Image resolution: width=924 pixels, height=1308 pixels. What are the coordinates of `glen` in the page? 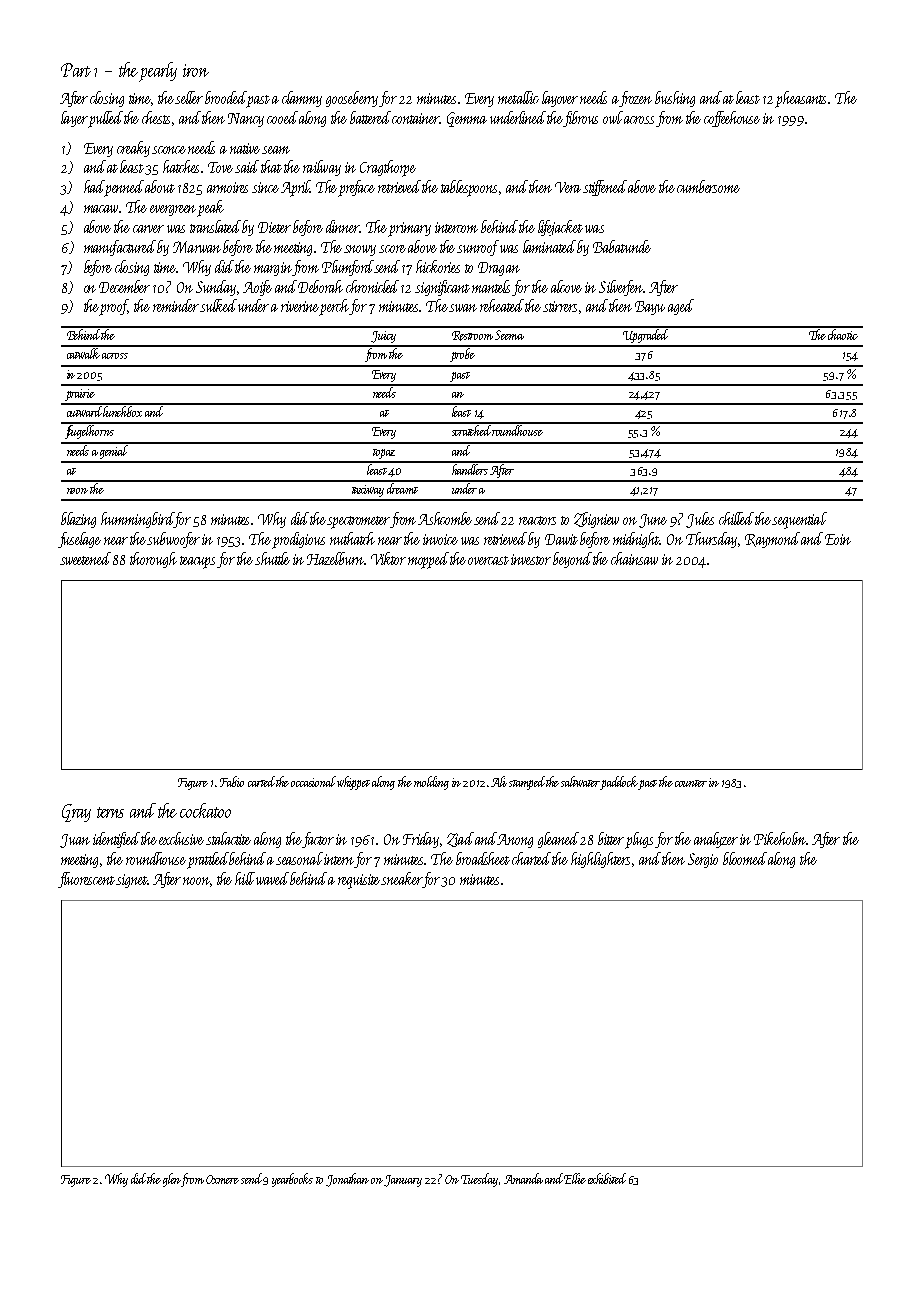 It's located at (172, 1180).
